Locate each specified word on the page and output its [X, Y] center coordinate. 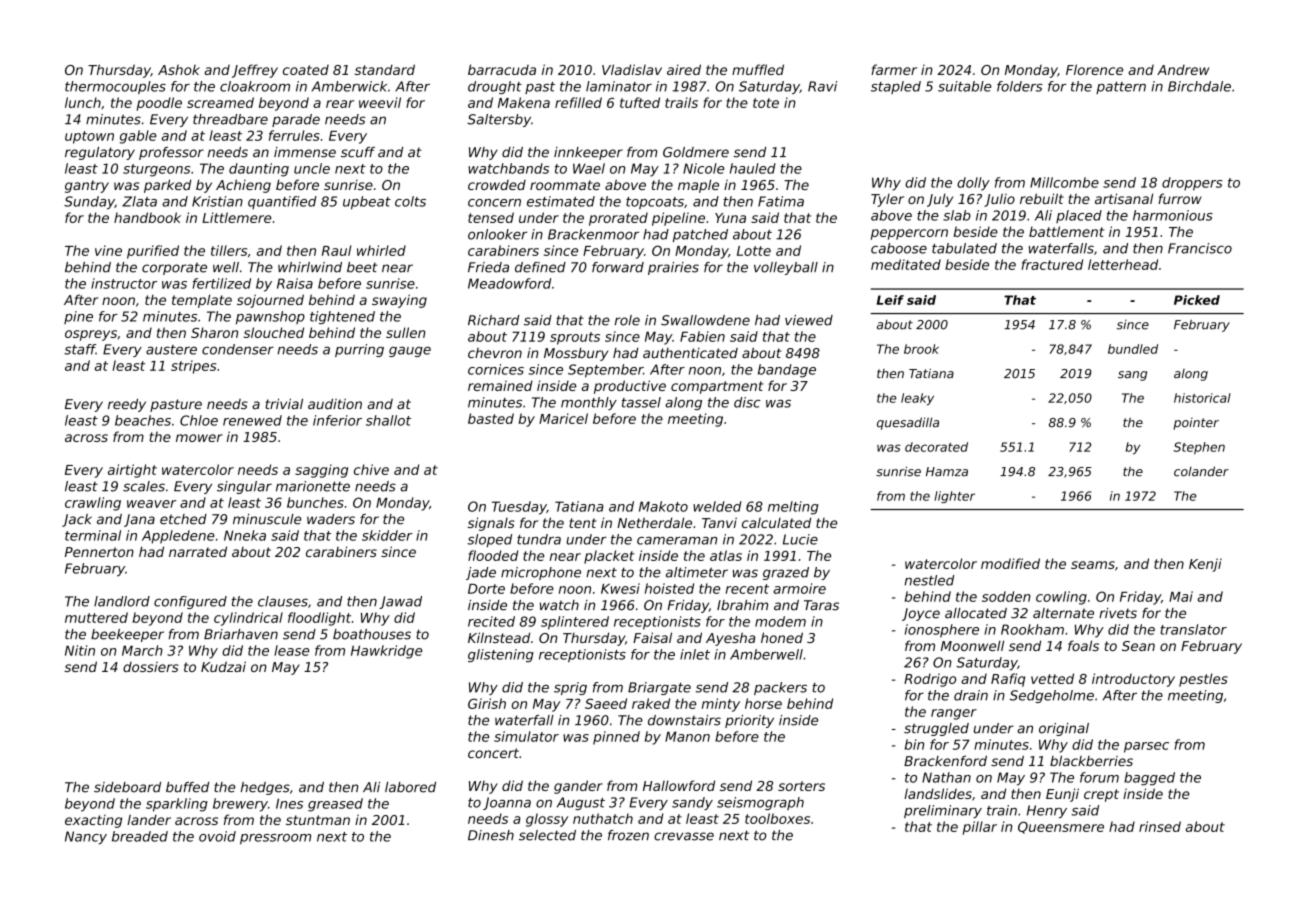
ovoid [217, 836]
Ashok [179, 69]
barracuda [502, 69]
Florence [1094, 69]
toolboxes [777, 818]
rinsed [1160, 826]
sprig [570, 688]
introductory [1133, 680]
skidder [387, 535]
